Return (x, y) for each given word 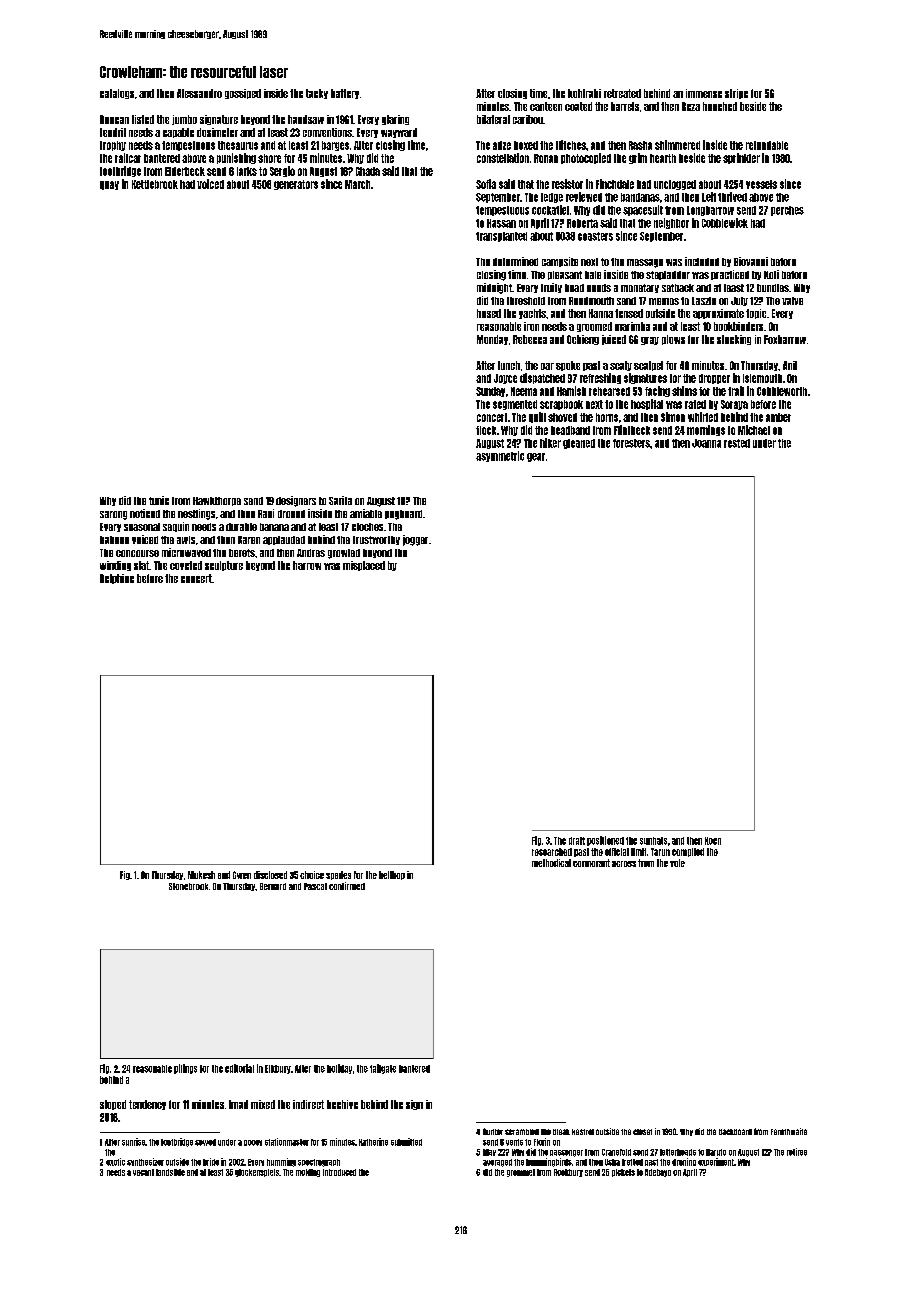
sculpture (224, 566)
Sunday (490, 392)
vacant (143, 1172)
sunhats (653, 841)
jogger (415, 540)
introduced (339, 1172)
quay (109, 185)
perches (787, 211)
